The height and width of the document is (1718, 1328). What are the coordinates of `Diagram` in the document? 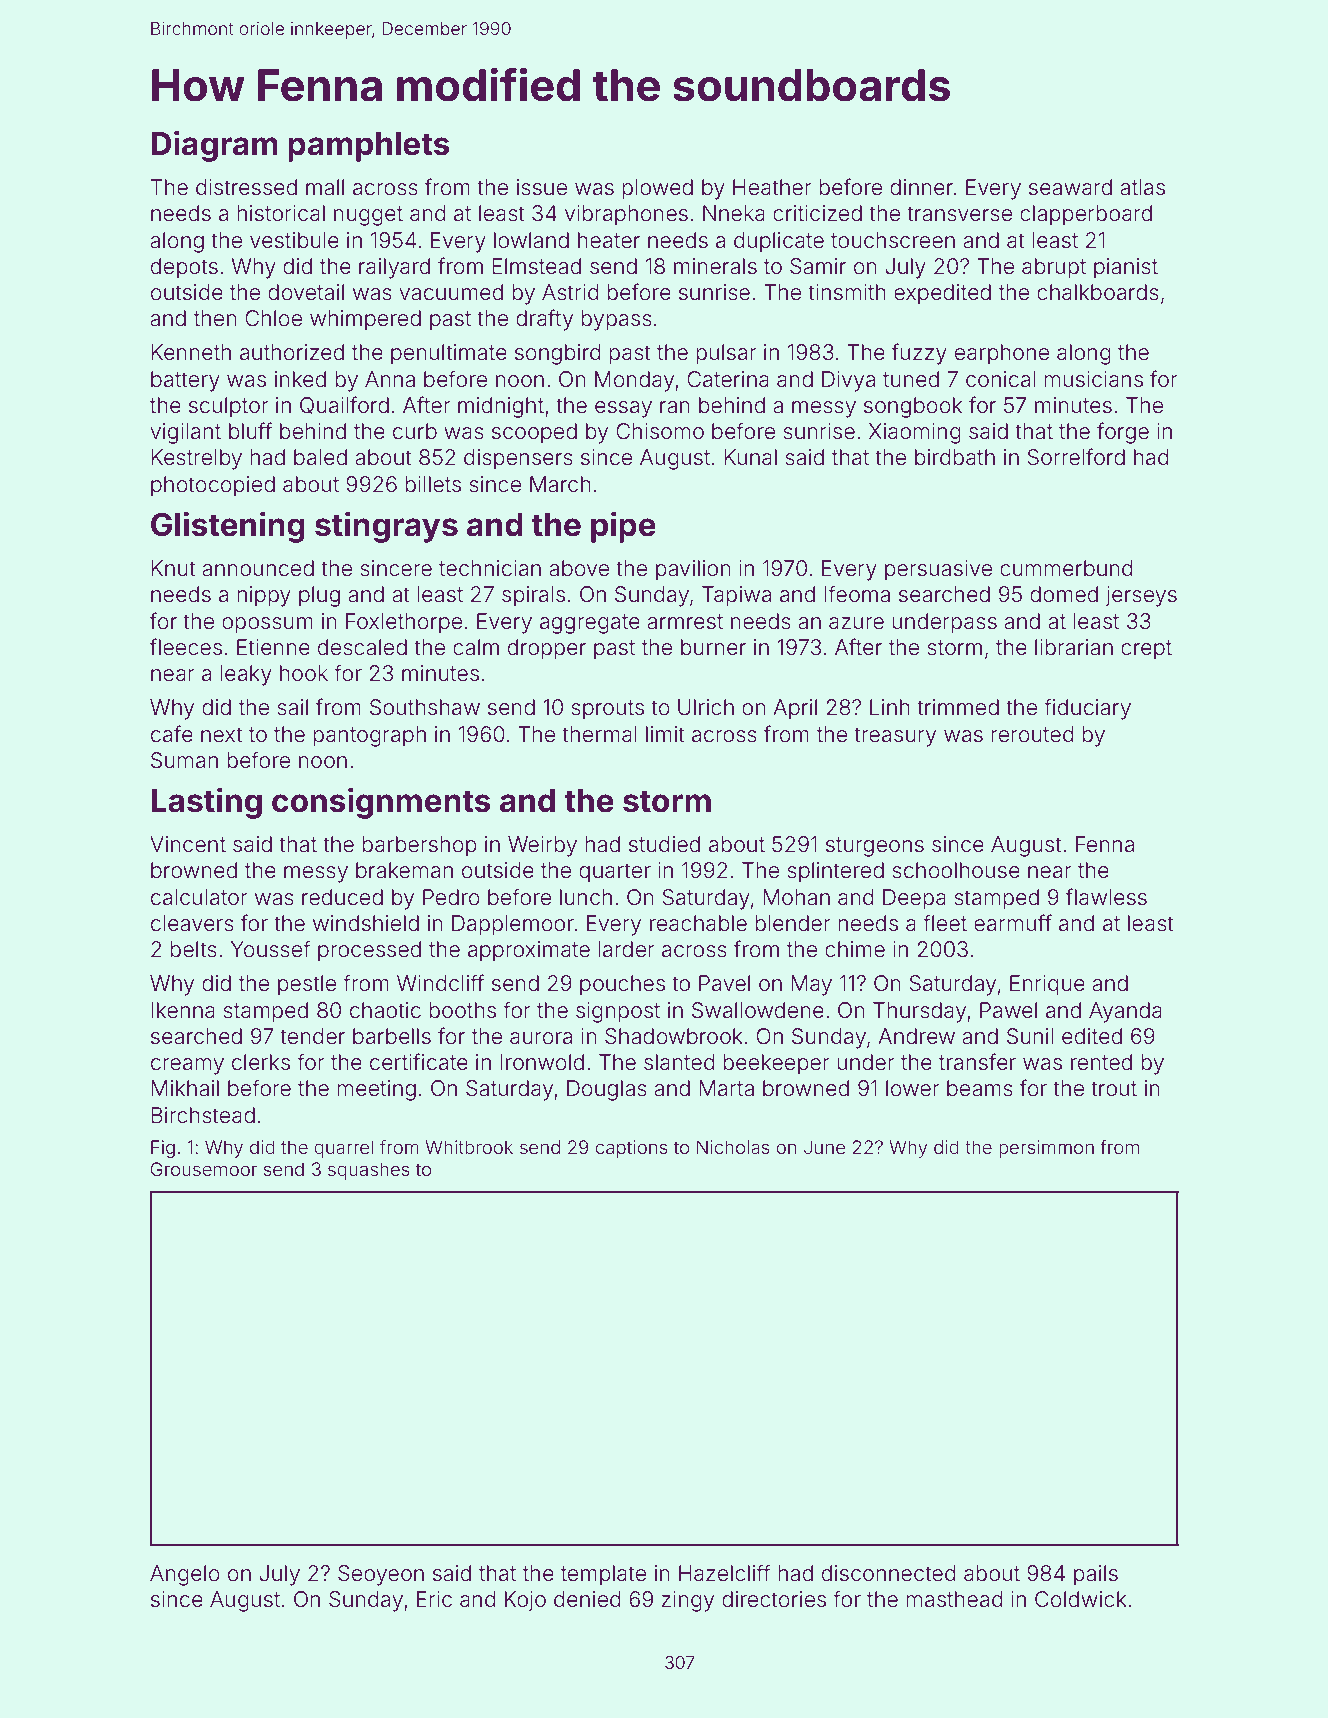 It's located at (214, 146).
